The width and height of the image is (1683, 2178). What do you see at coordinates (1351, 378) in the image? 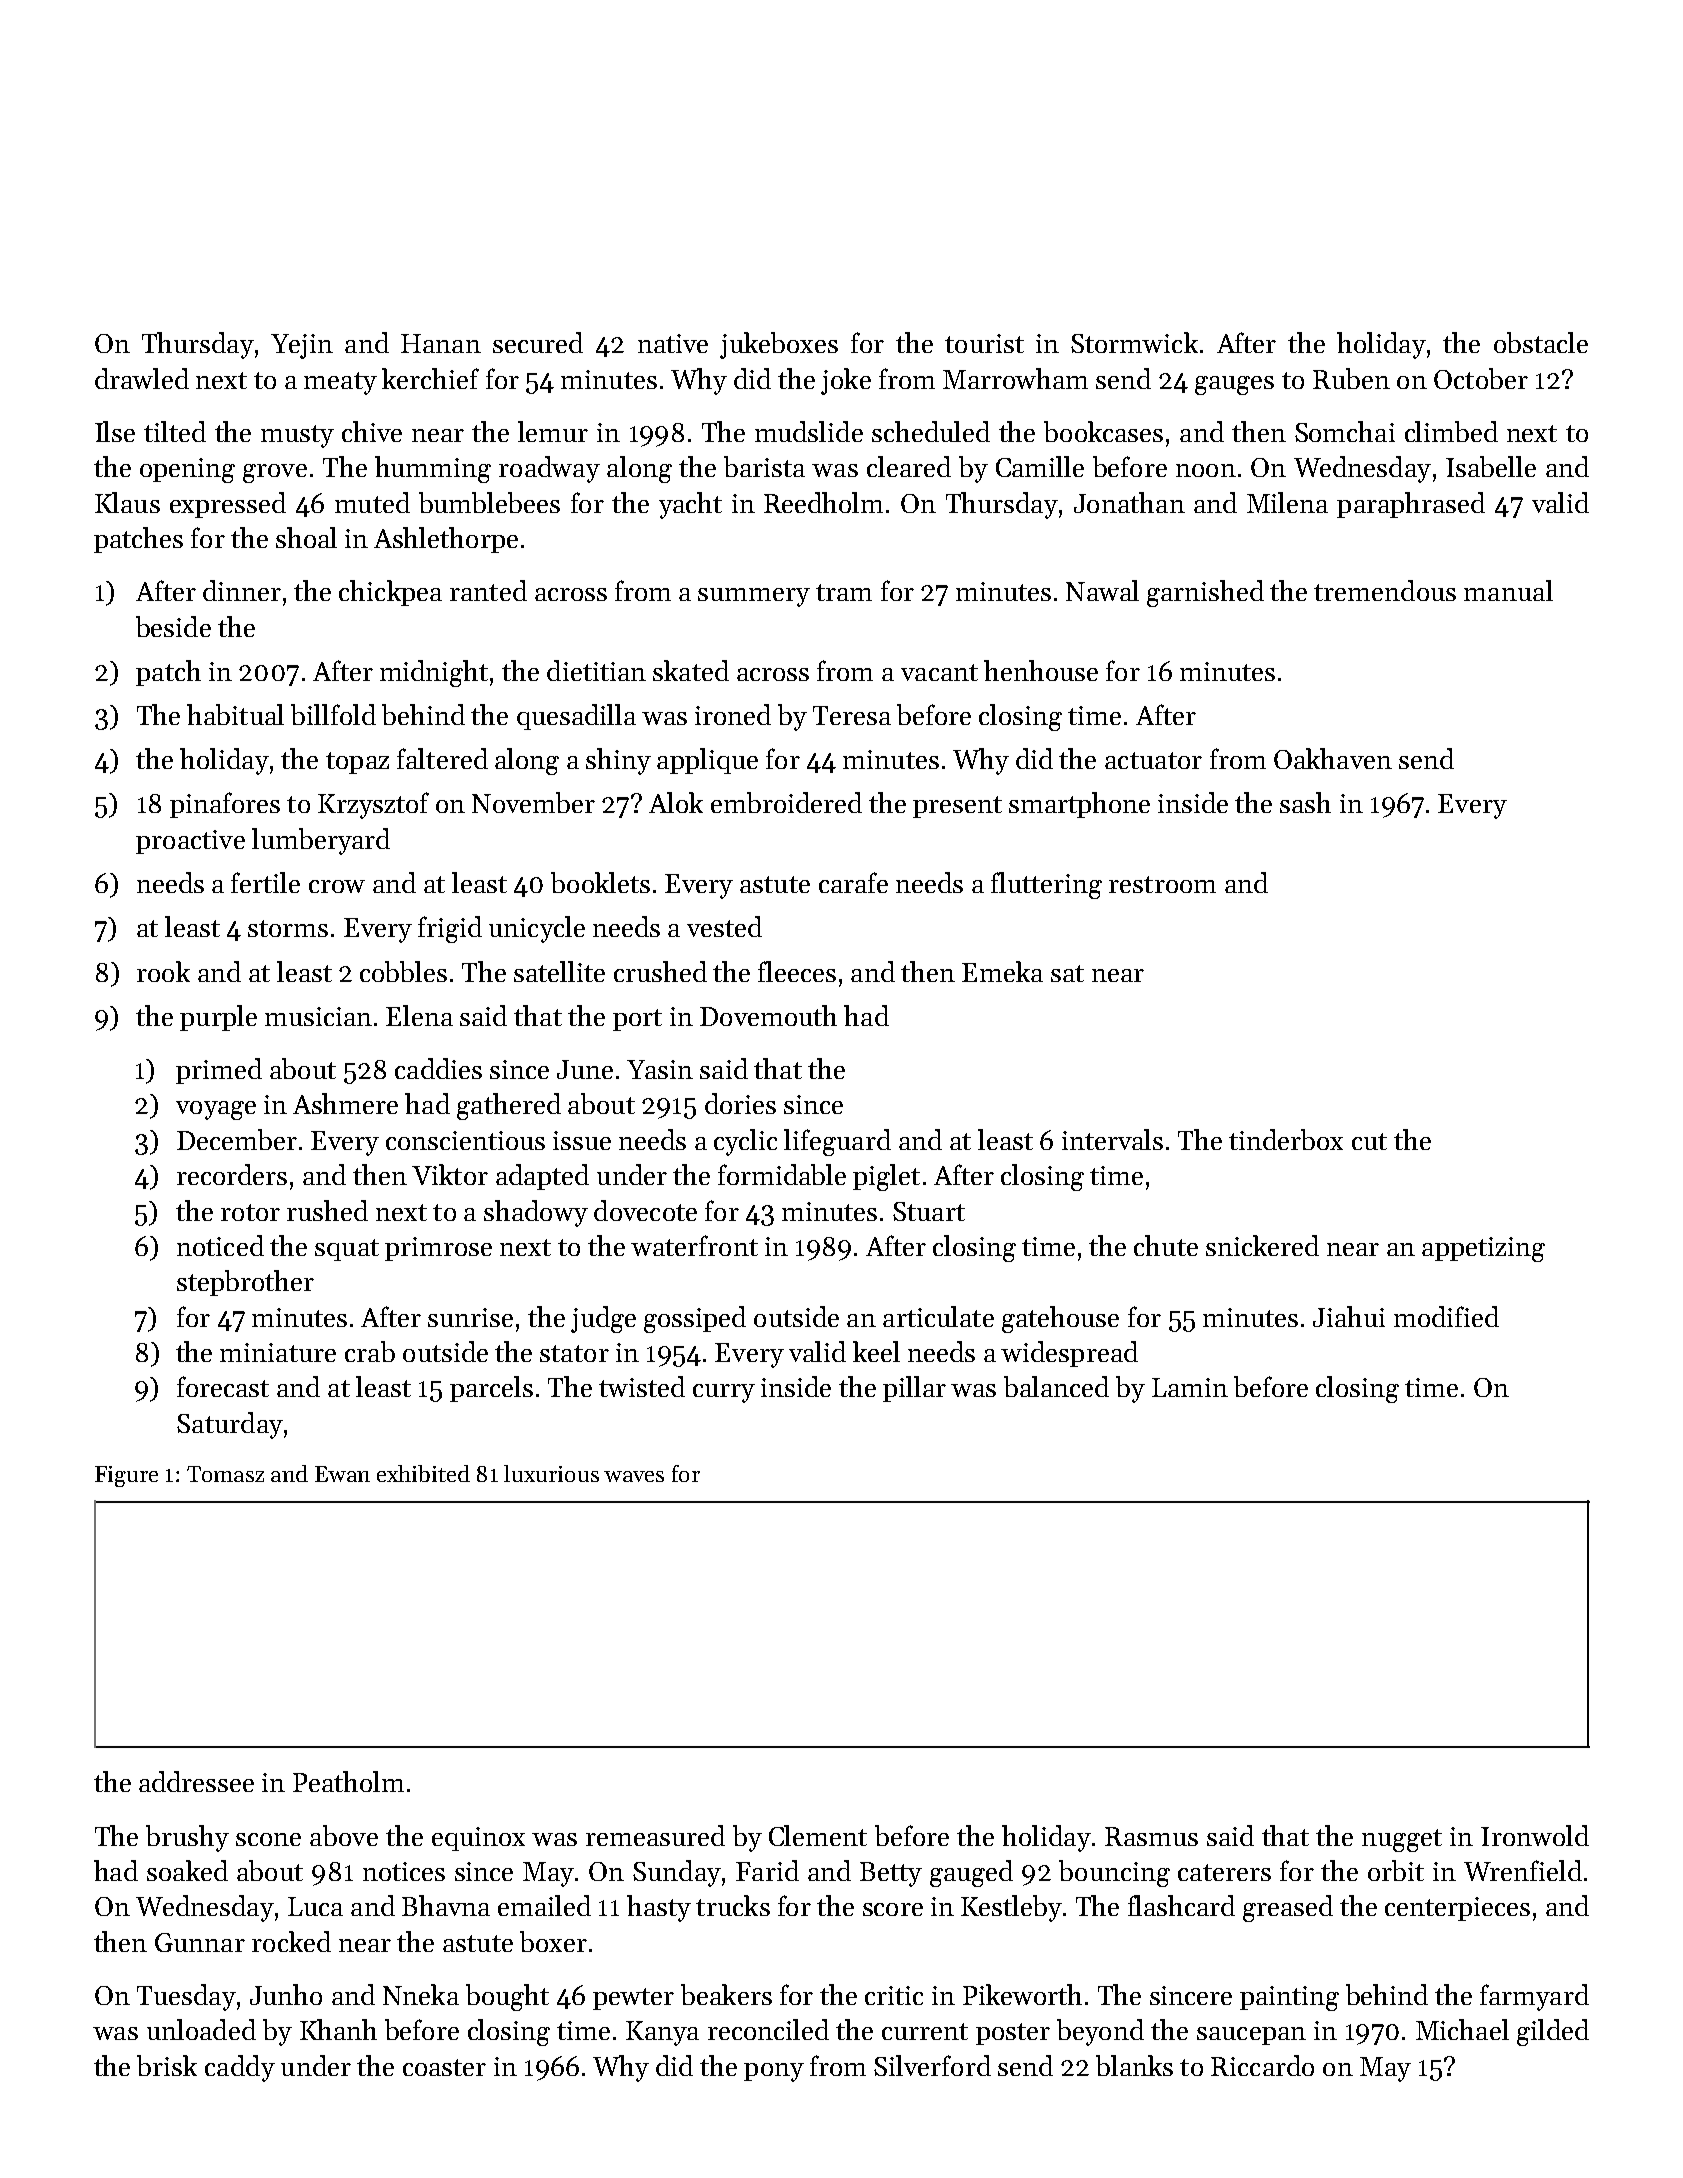
I see `Ruben` at bounding box center [1351, 378].
